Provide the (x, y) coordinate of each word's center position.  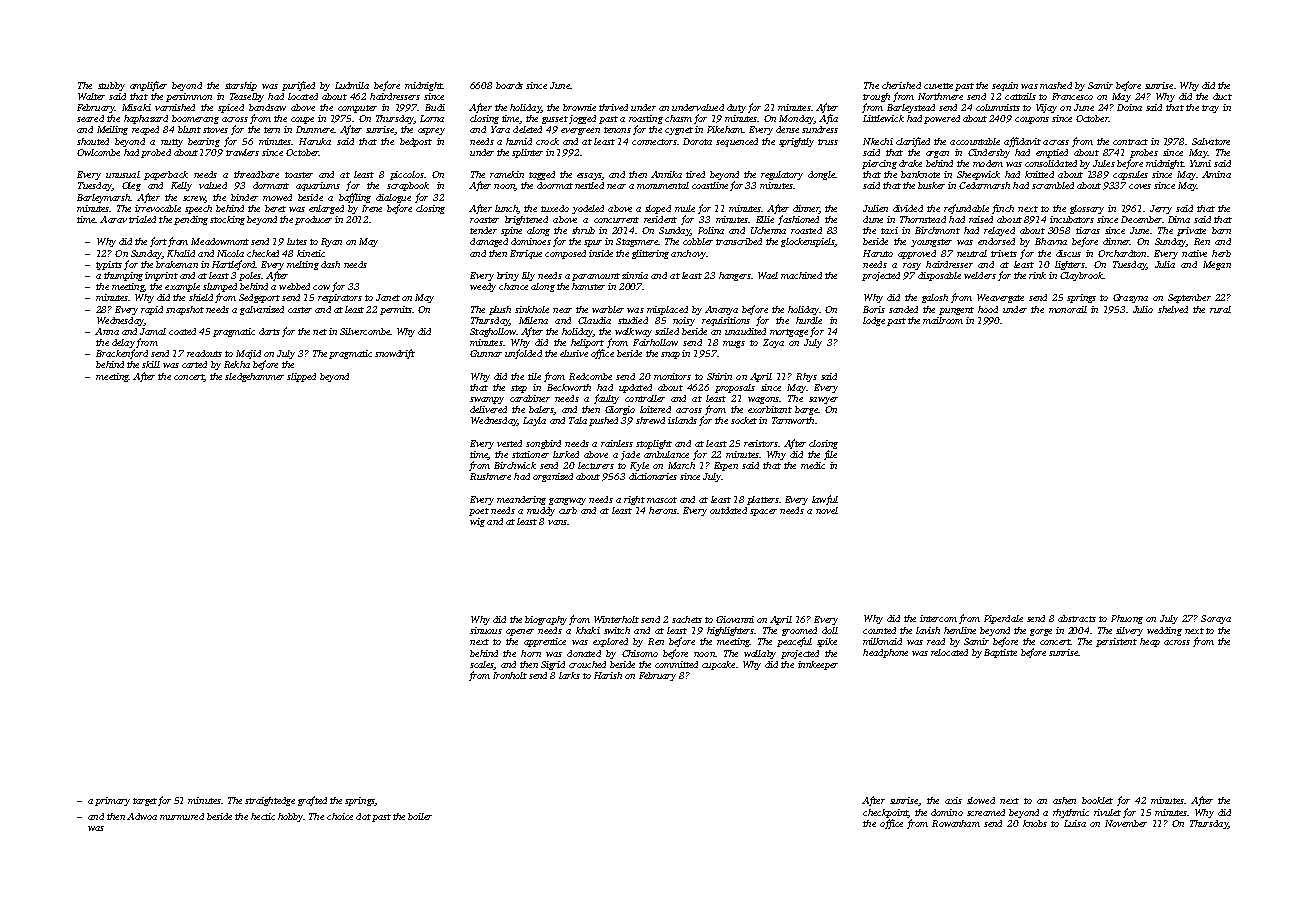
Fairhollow (655, 342)
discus (1068, 253)
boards (509, 85)
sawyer (823, 400)
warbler (608, 309)
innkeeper (818, 665)
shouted (93, 141)
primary (112, 801)
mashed (1056, 85)
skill (151, 364)
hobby (290, 817)
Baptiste (1000, 653)
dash (330, 264)
